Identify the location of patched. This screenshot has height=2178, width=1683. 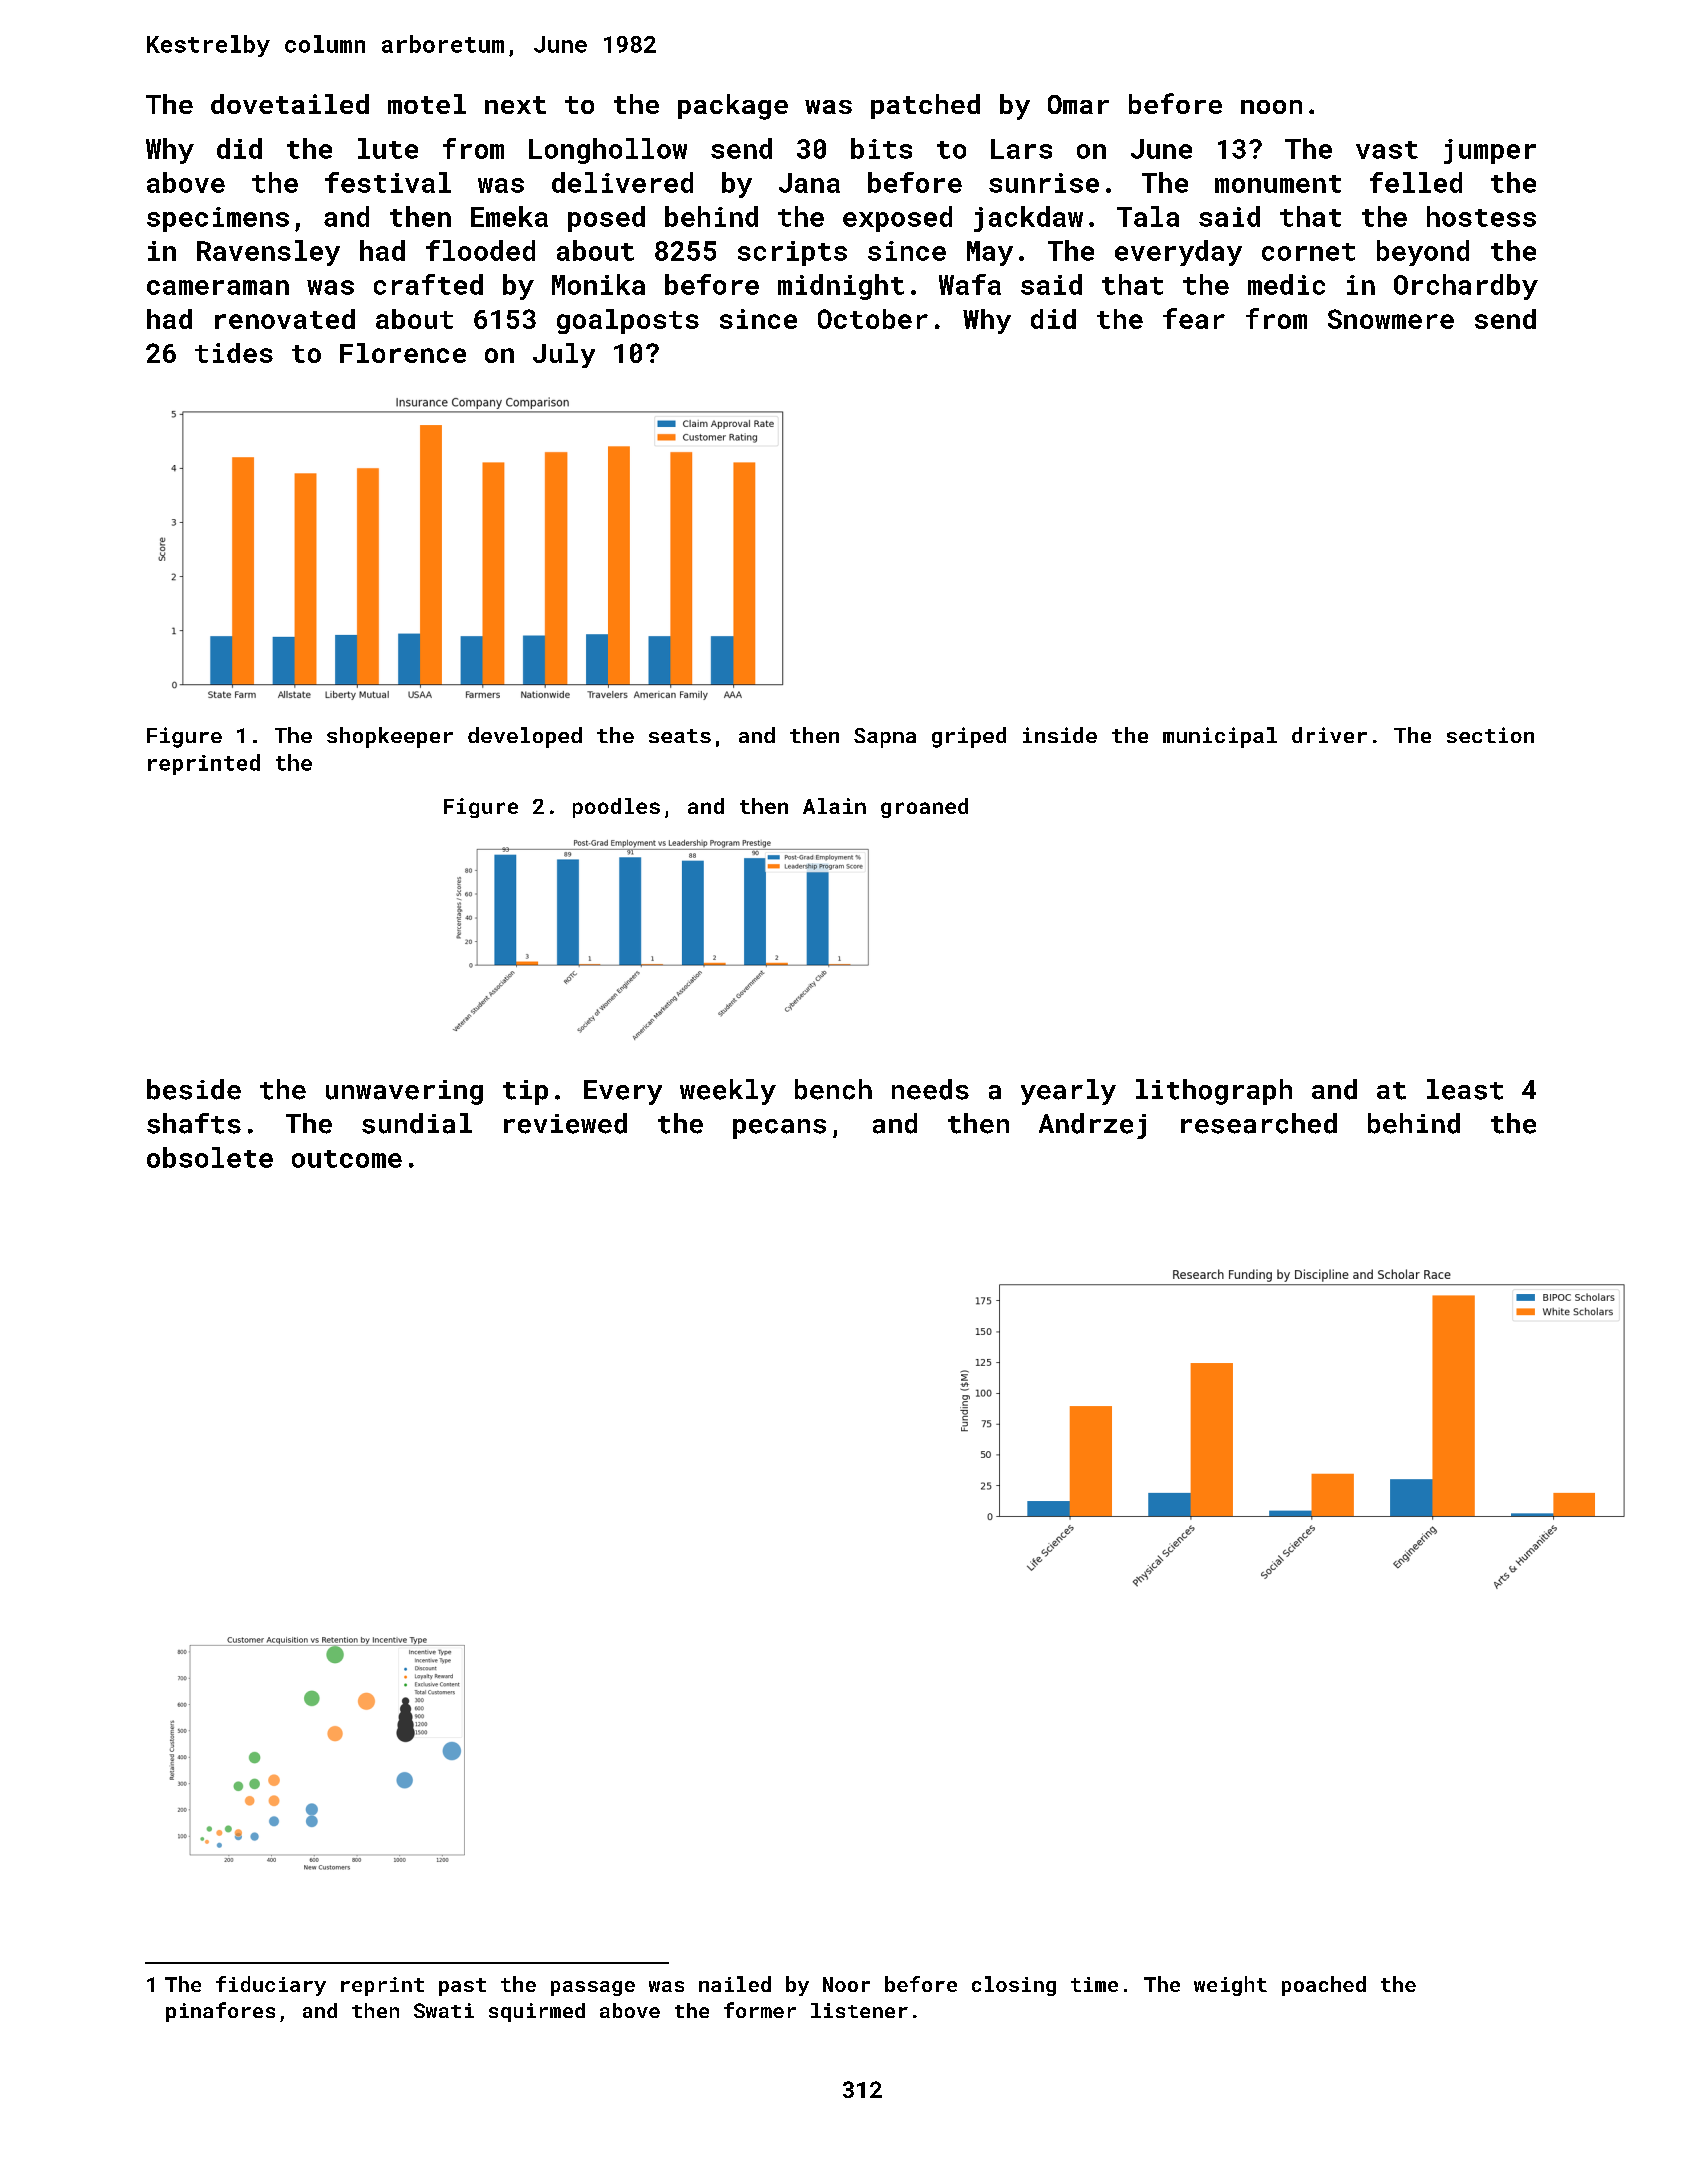
(925, 106).
